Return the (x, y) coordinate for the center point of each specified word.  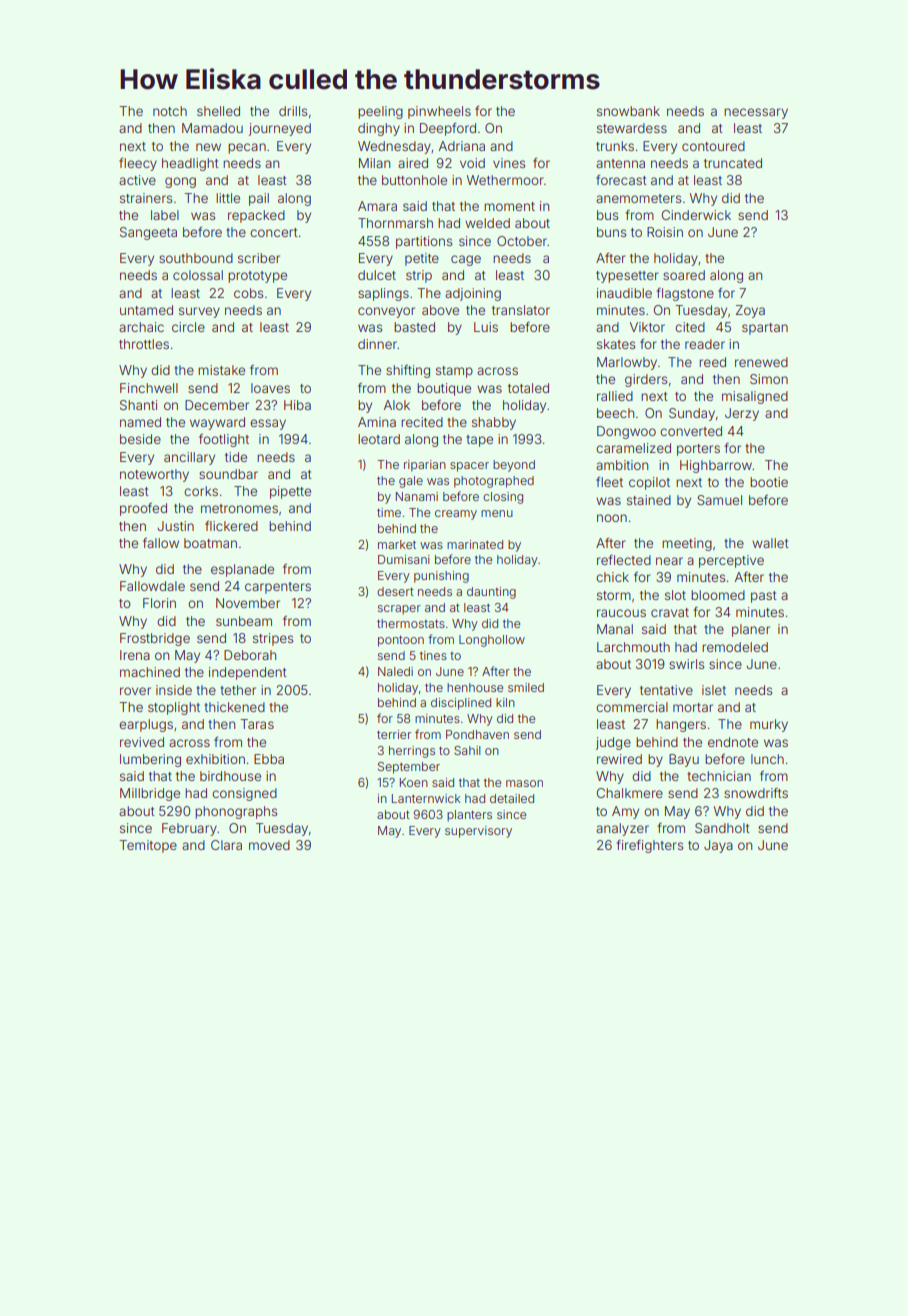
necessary (756, 113)
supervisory (478, 832)
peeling (380, 112)
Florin (159, 603)
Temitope (148, 846)
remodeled (735, 647)
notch (170, 111)
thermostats (411, 623)
